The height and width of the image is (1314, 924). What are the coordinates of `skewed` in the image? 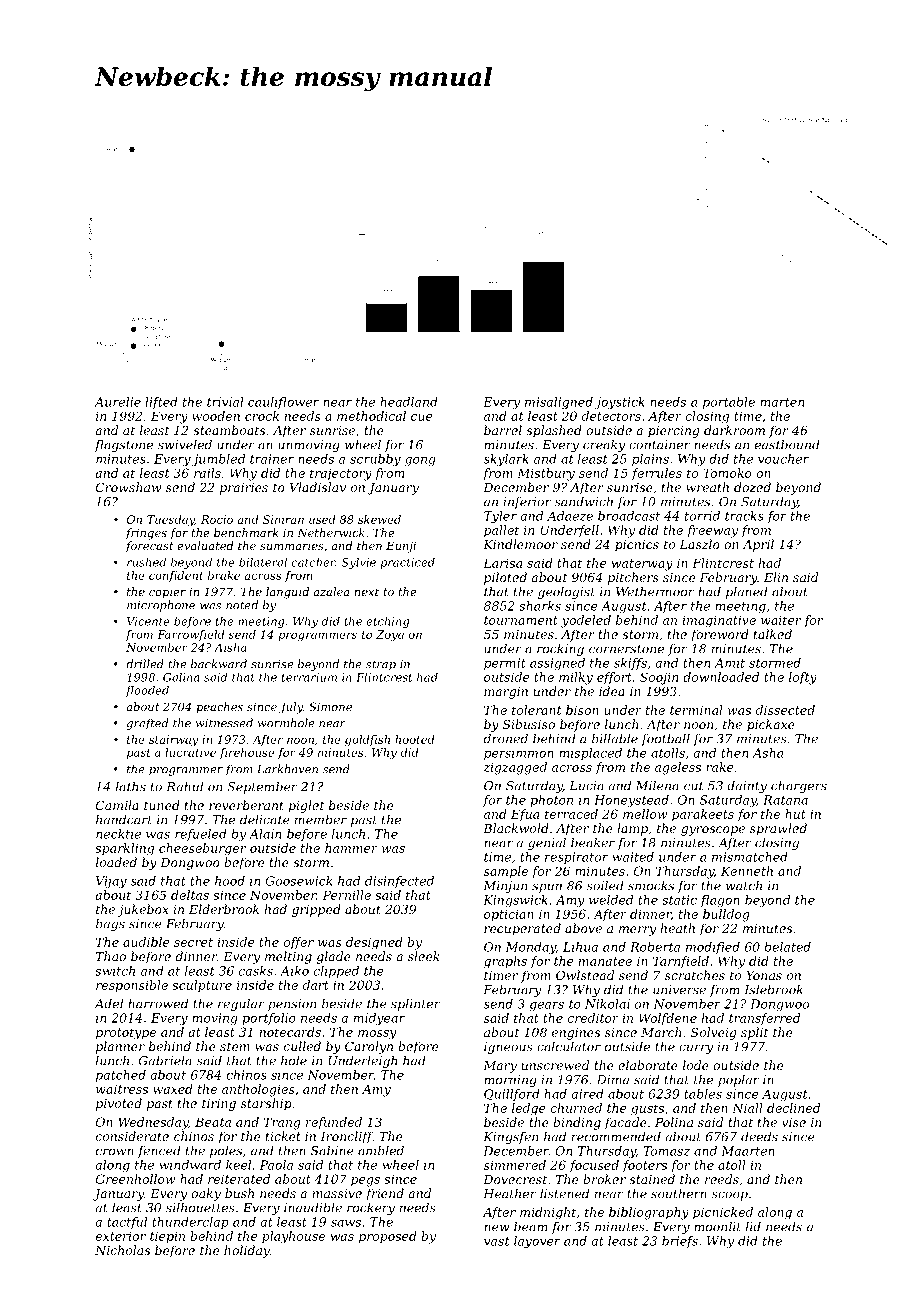 It's located at (379, 519).
